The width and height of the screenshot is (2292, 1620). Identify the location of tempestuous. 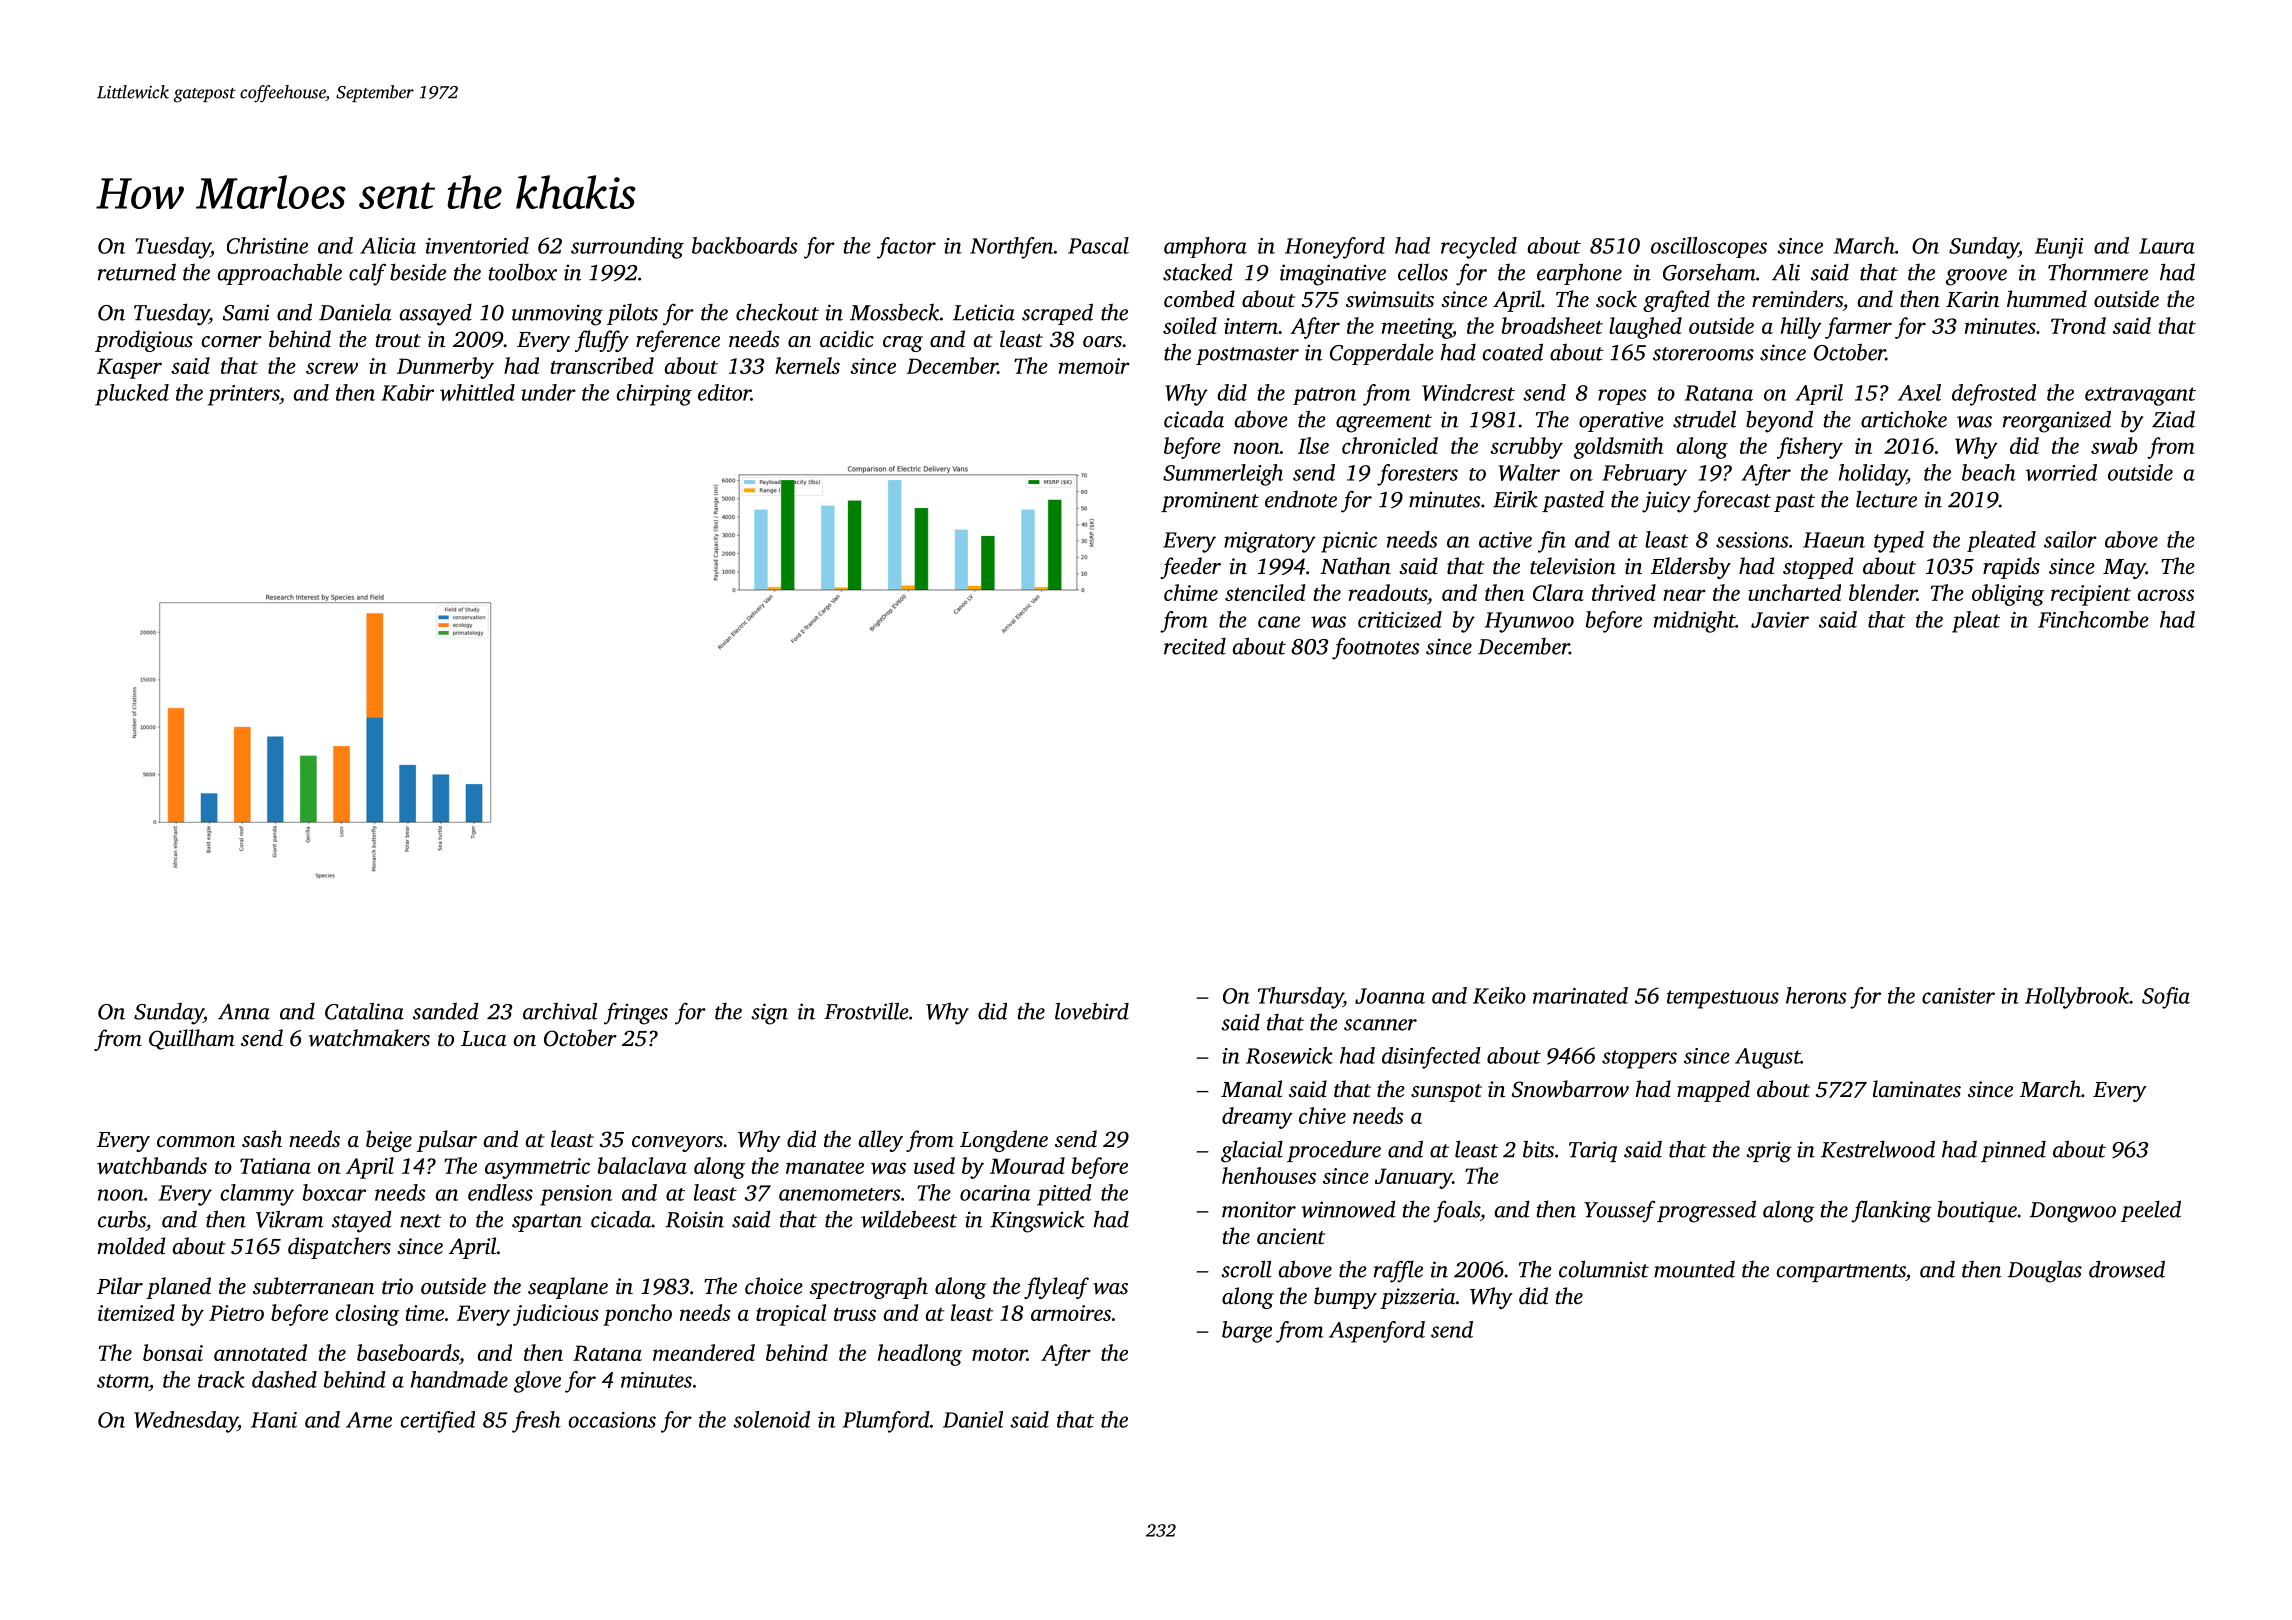
(1723, 999).
